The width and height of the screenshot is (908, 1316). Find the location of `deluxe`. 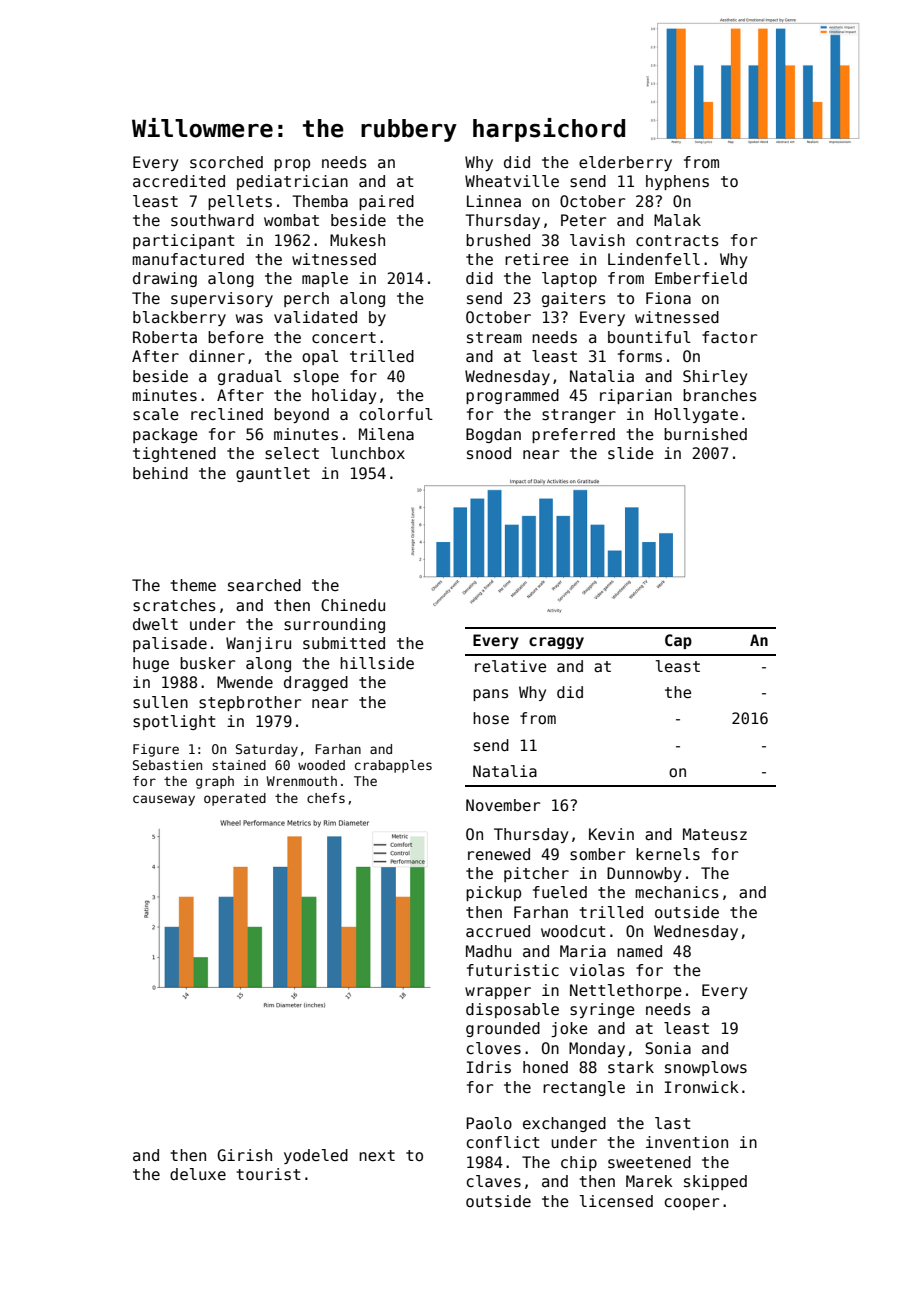

deluxe is located at coordinates (198, 1174).
